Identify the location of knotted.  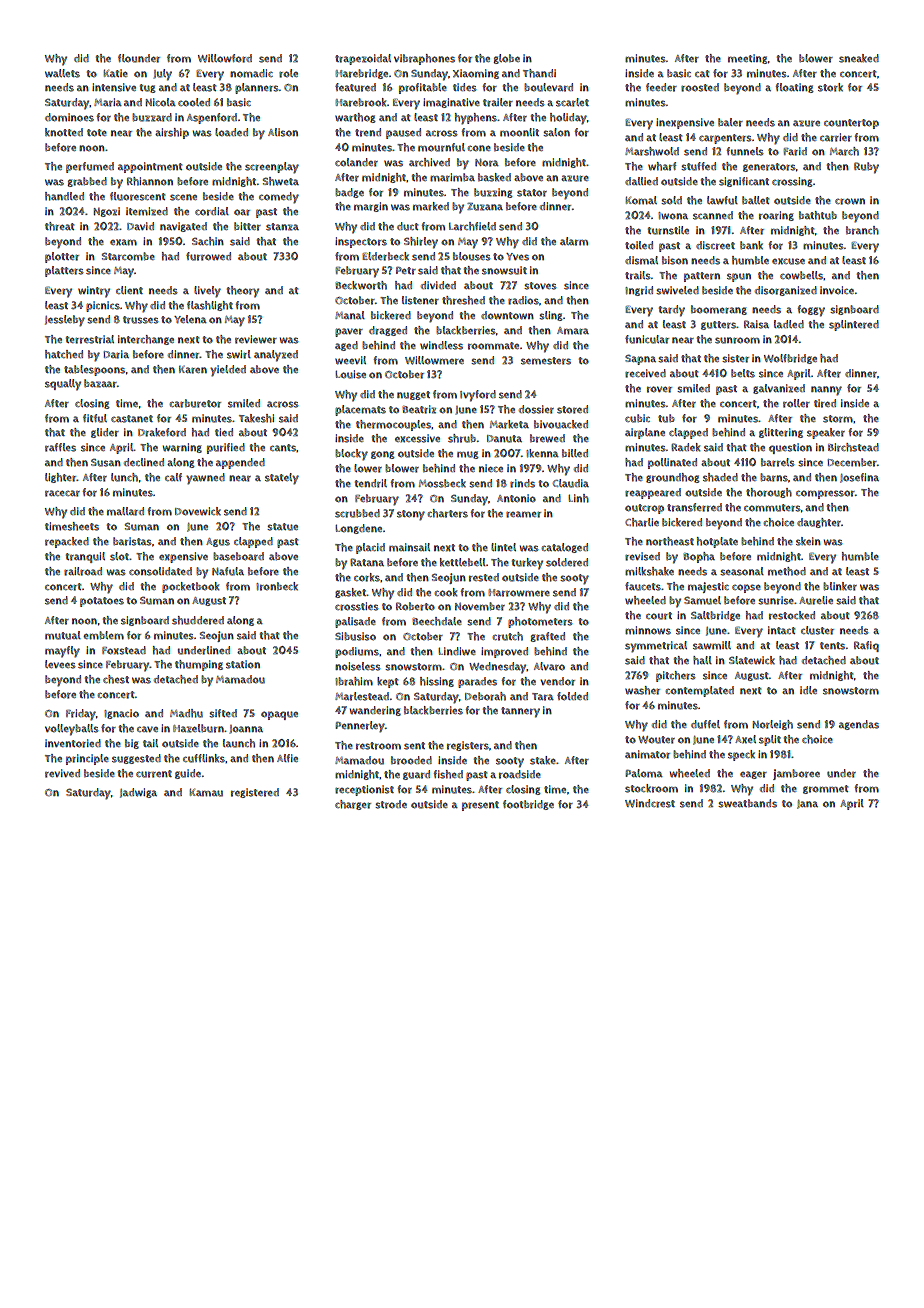
(64, 132).
